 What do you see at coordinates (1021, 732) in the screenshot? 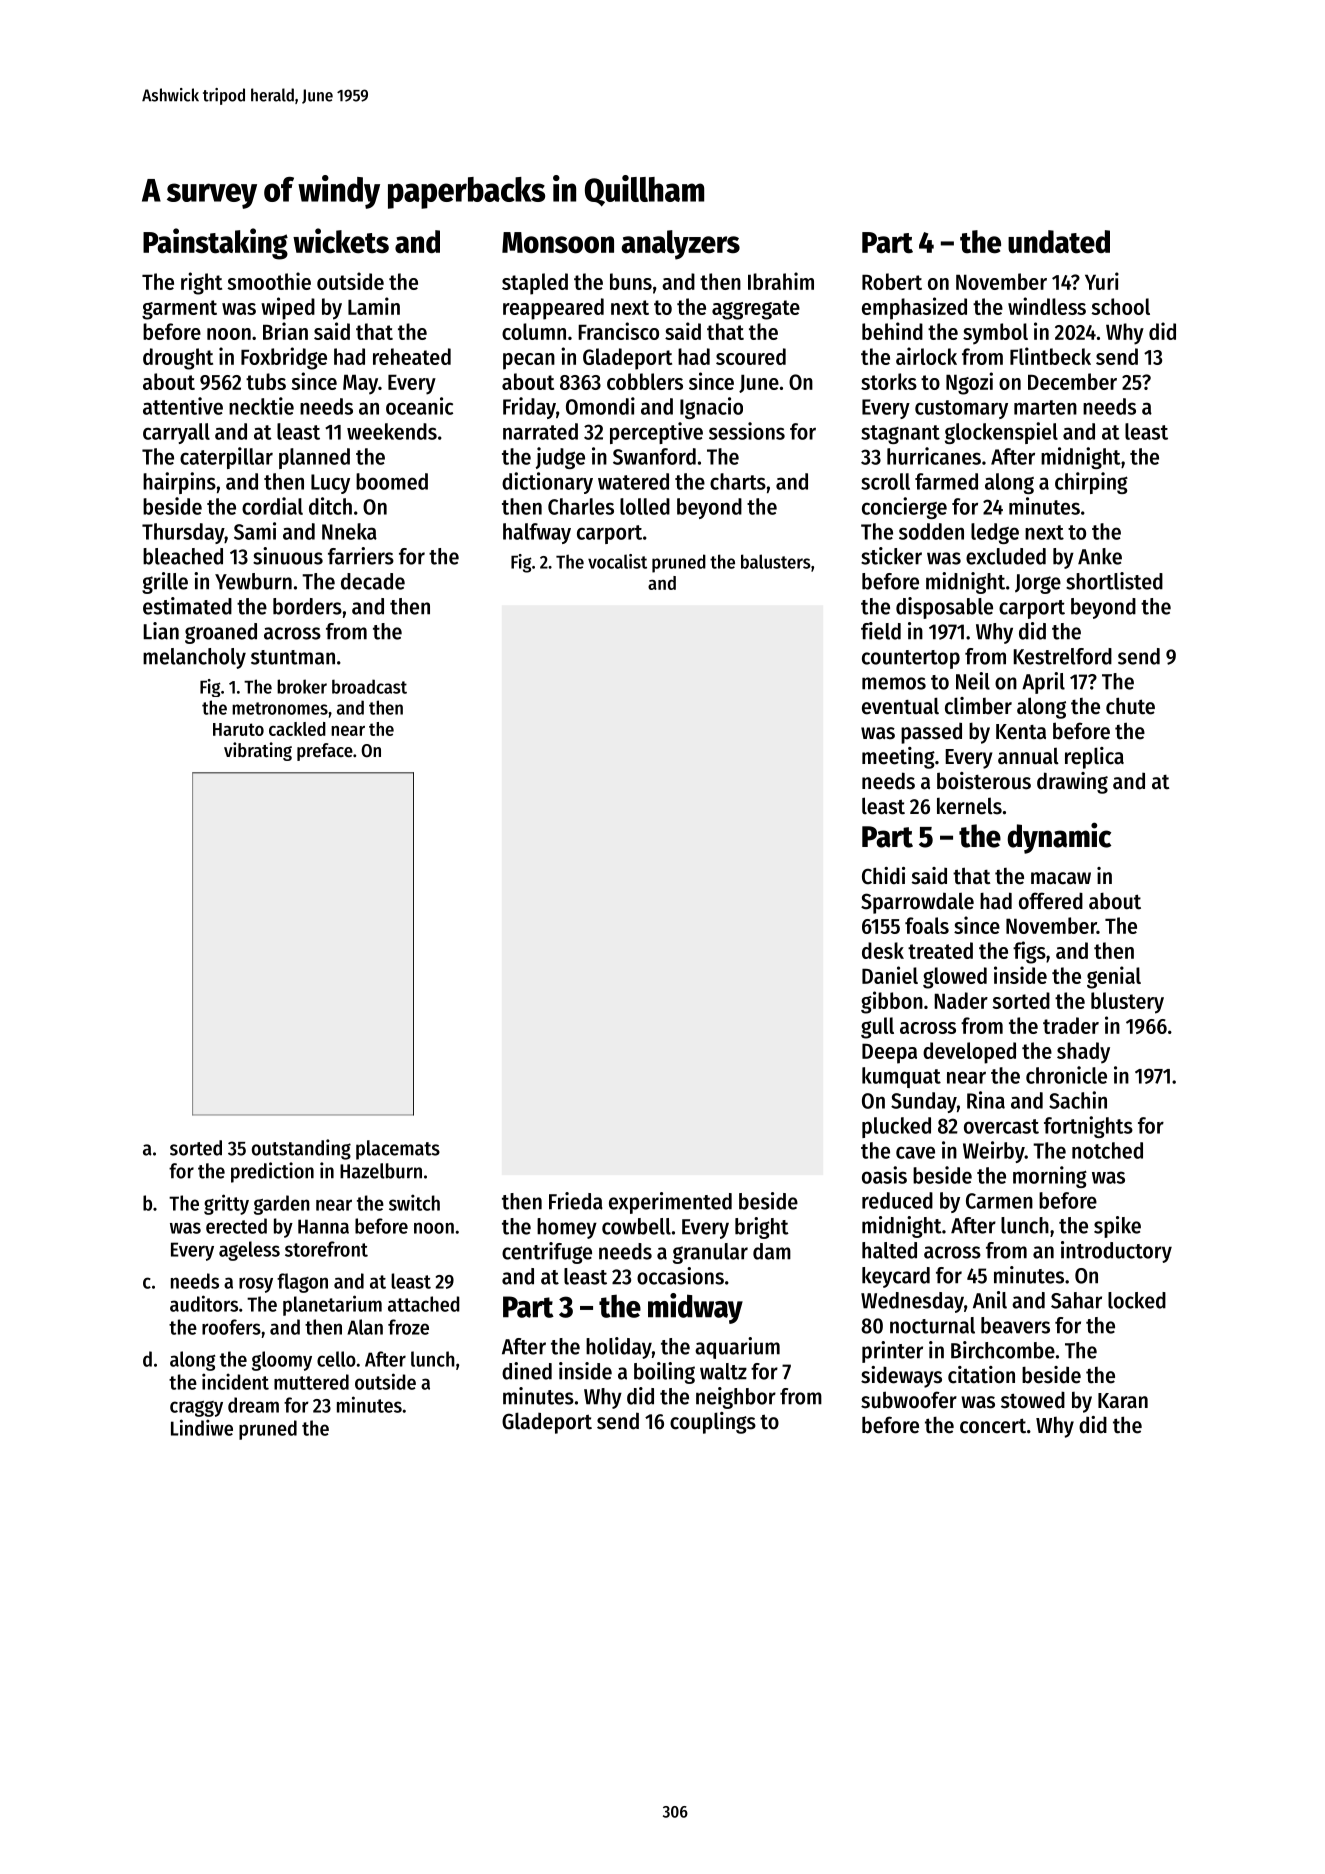
I see `Kenta` at bounding box center [1021, 732].
